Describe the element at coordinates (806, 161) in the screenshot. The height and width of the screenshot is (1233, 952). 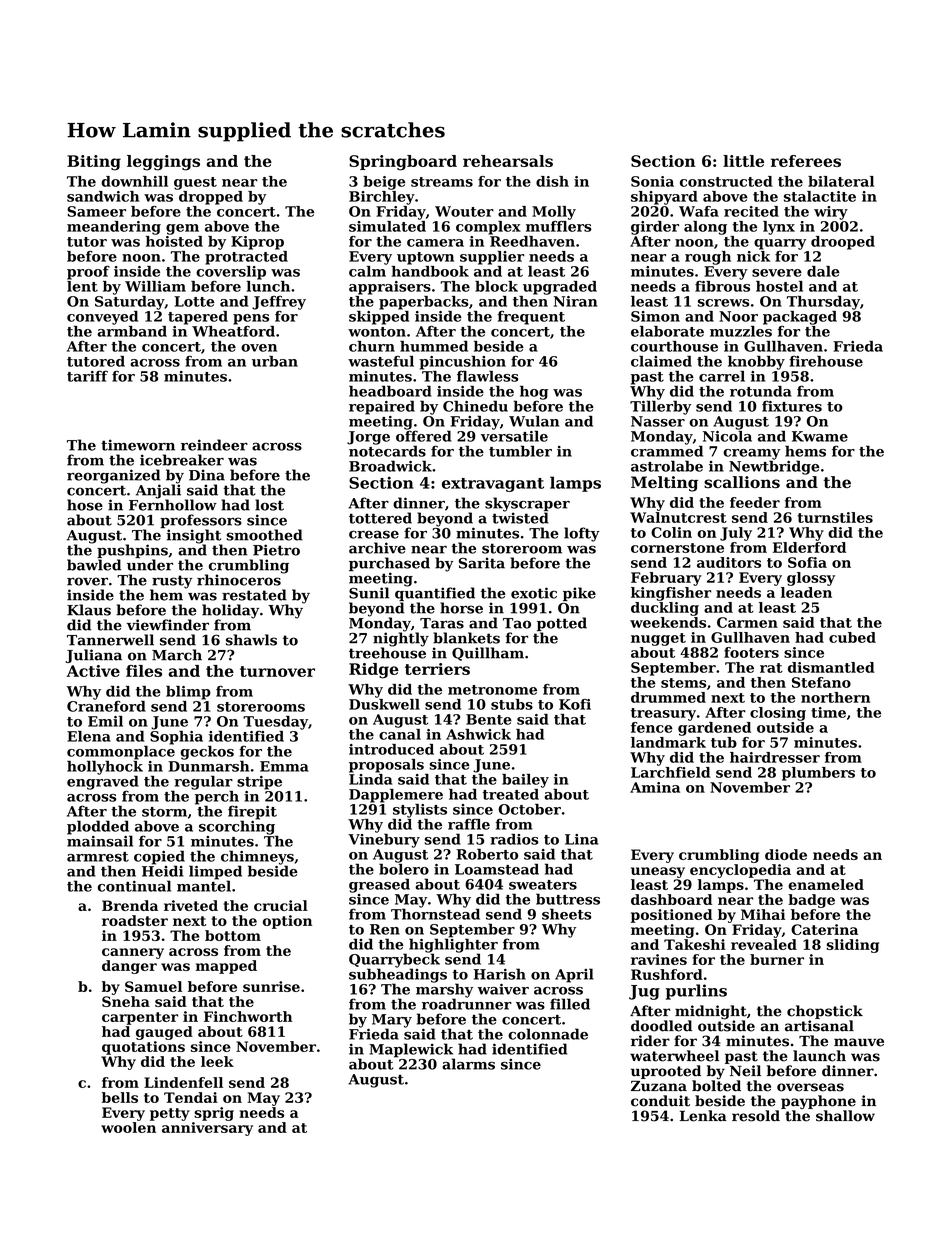
I see `referees` at that location.
